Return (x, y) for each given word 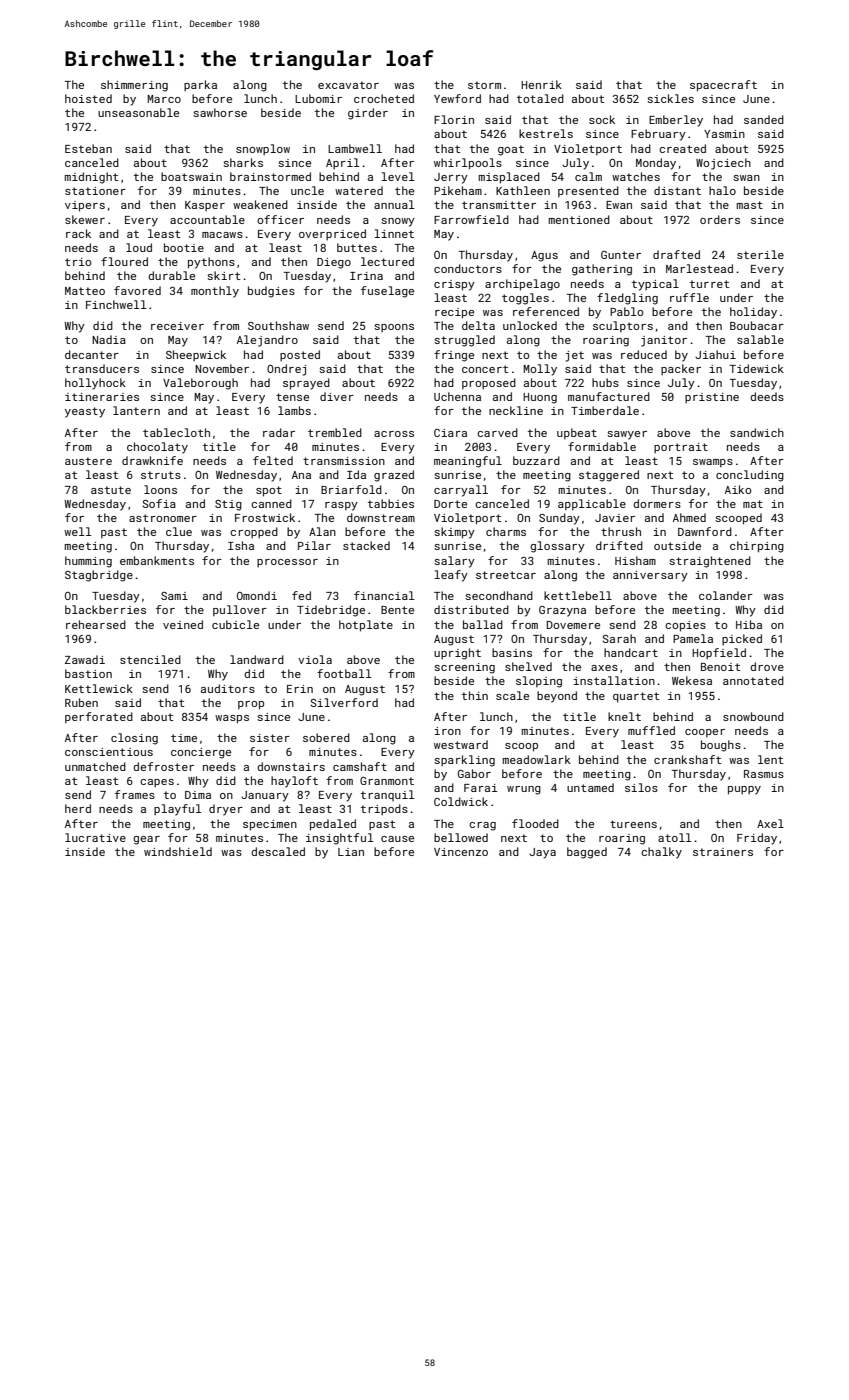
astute (111, 490)
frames (135, 794)
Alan (322, 531)
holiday (753, 313)
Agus (544, 256)
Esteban (88, 148)
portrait (681, 448)
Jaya (542, 853)
